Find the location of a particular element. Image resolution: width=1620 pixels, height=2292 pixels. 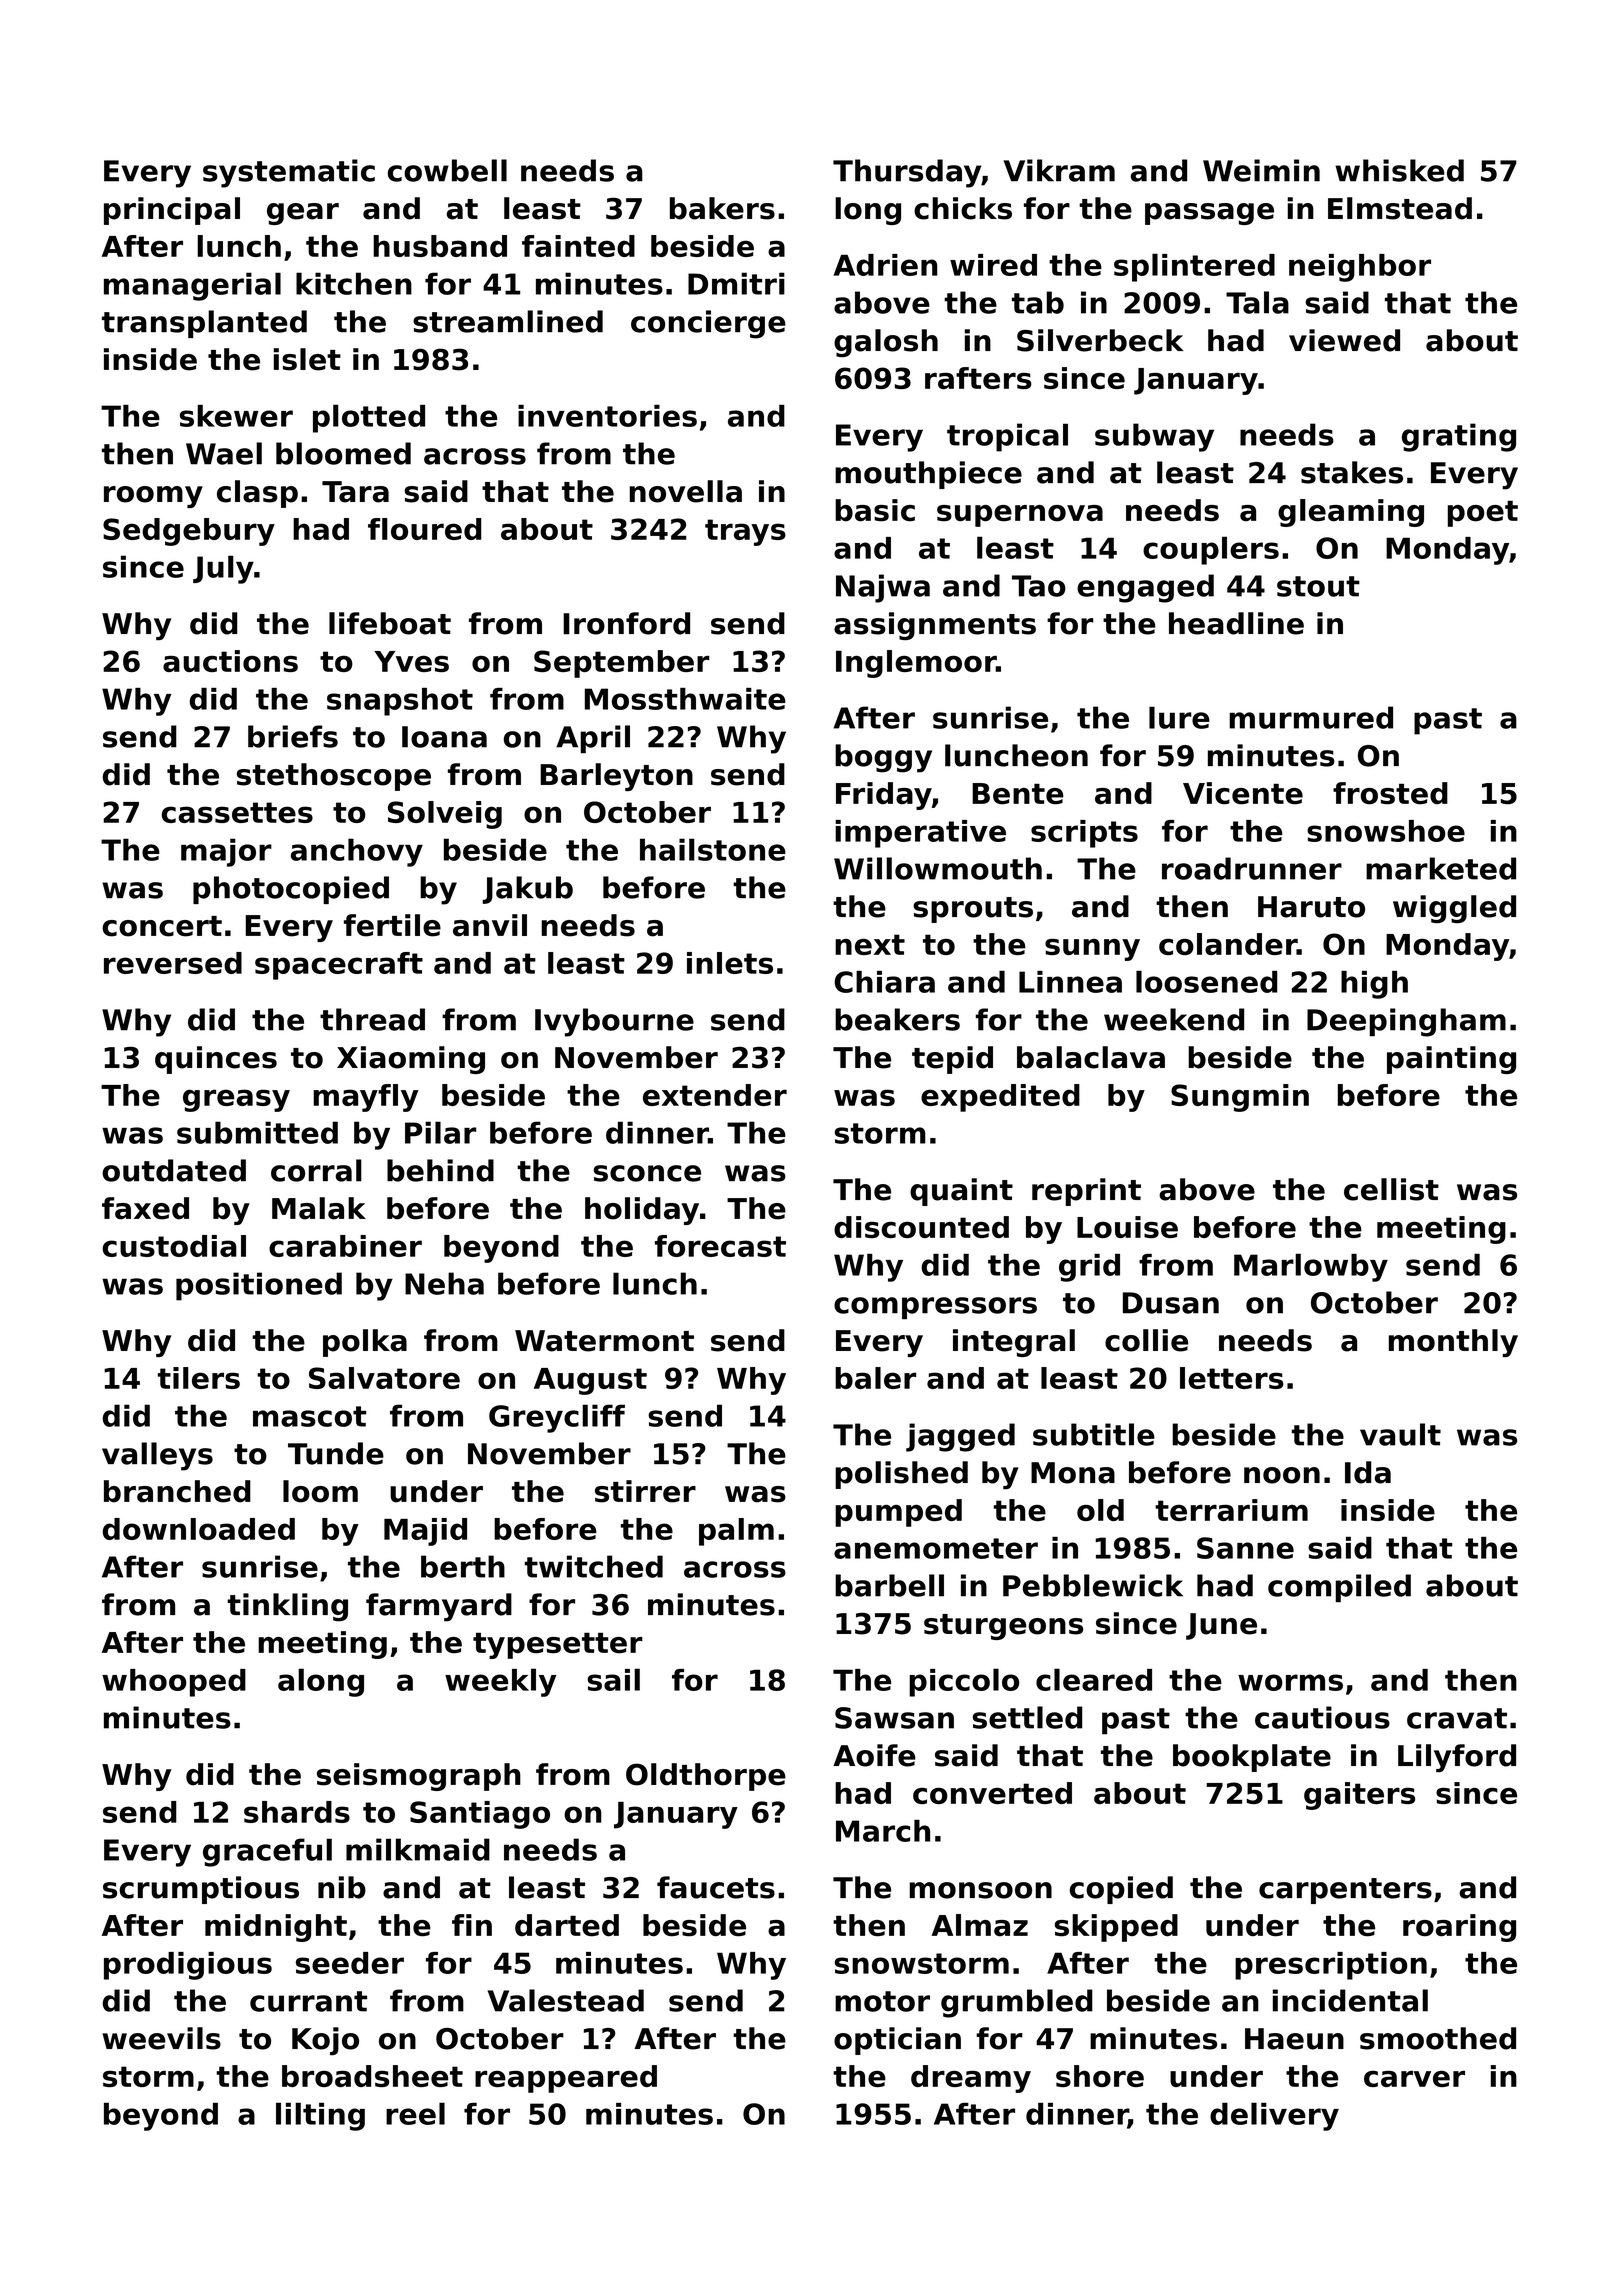

Weimin is located at coordinates (1261, 170).
